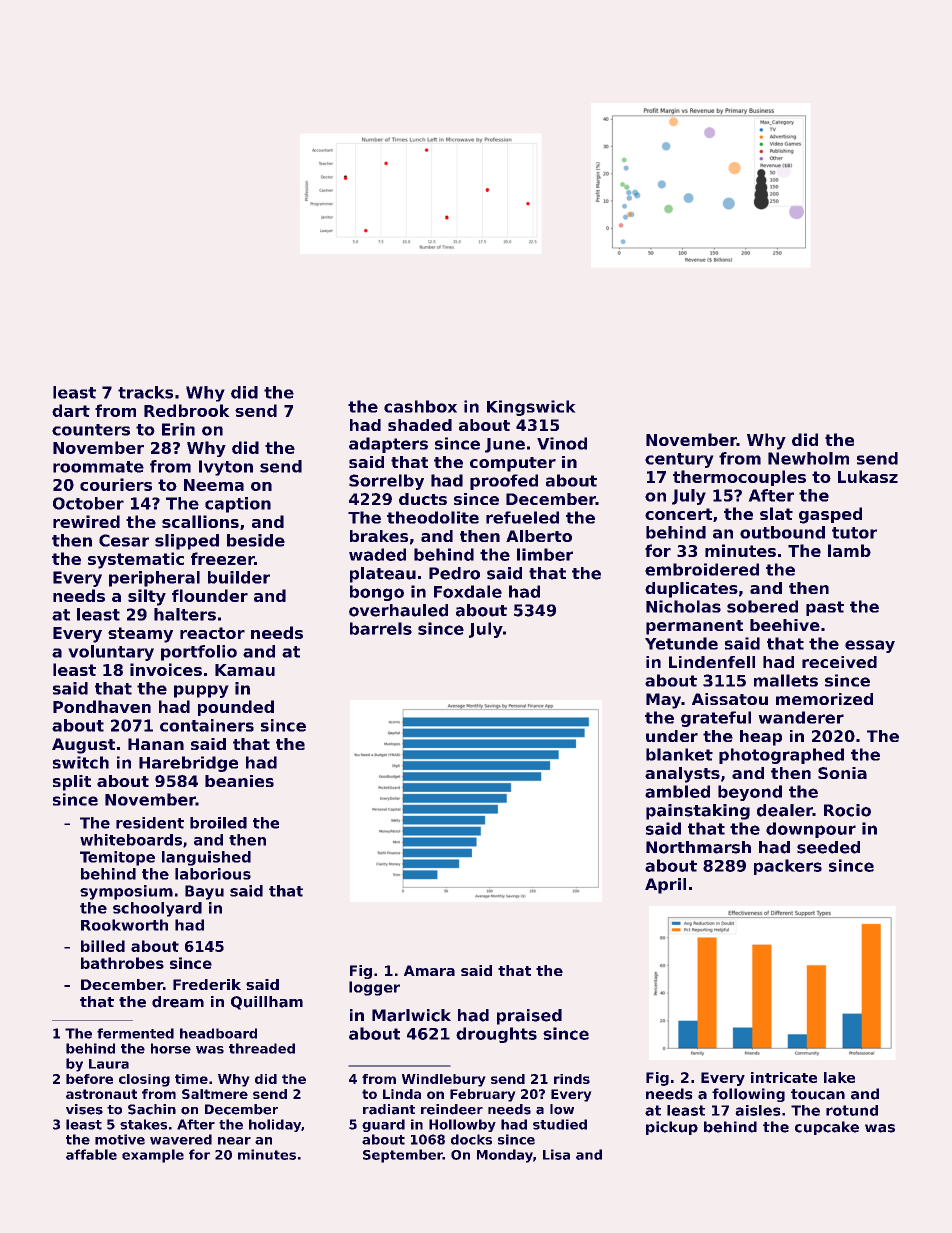 The image size is (952, 1233). I want to click on Northmarsh, so click(698, 847).
